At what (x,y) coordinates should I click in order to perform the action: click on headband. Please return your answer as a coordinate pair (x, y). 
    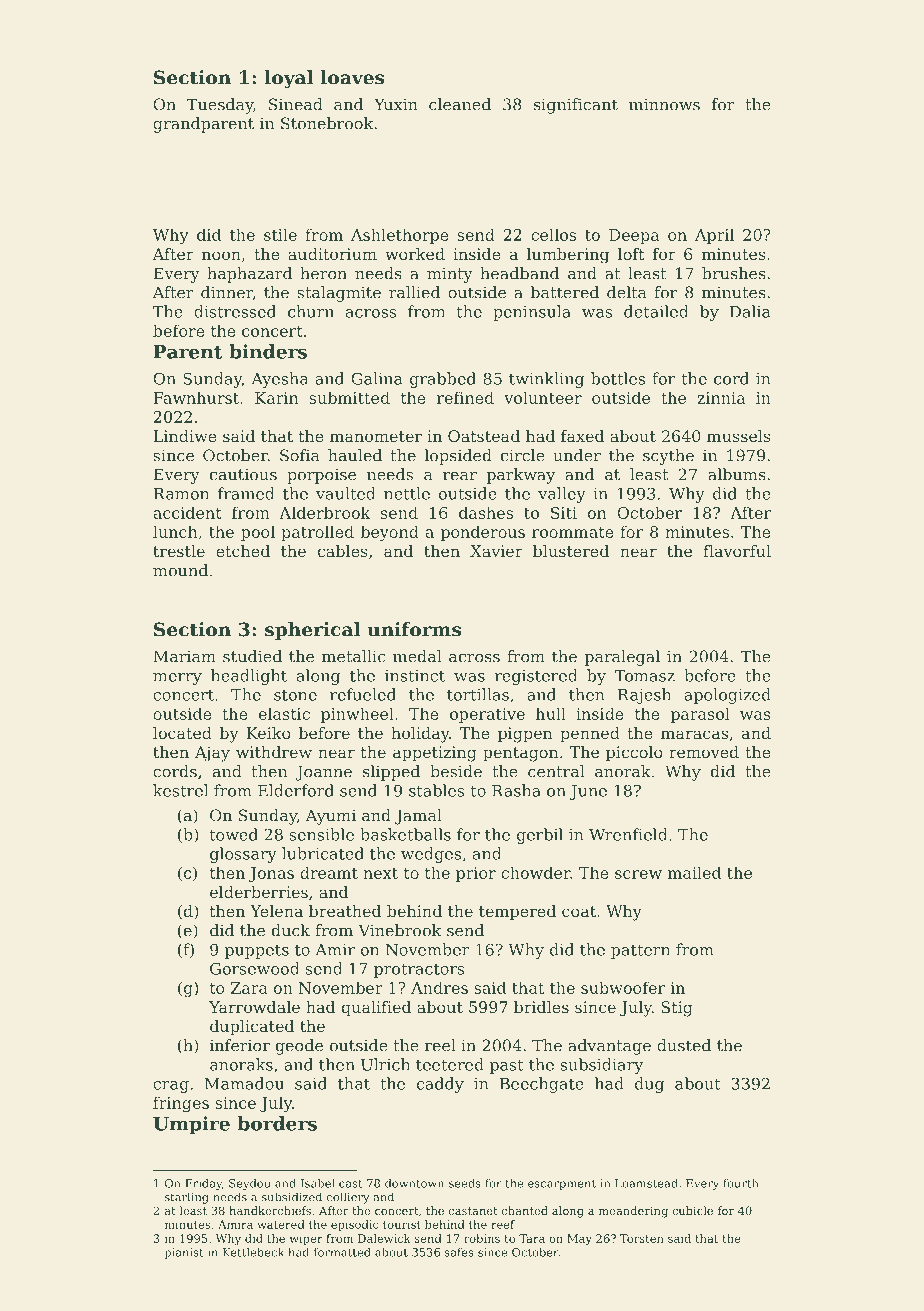
    Looking at the image, I should click on (519, 273).
